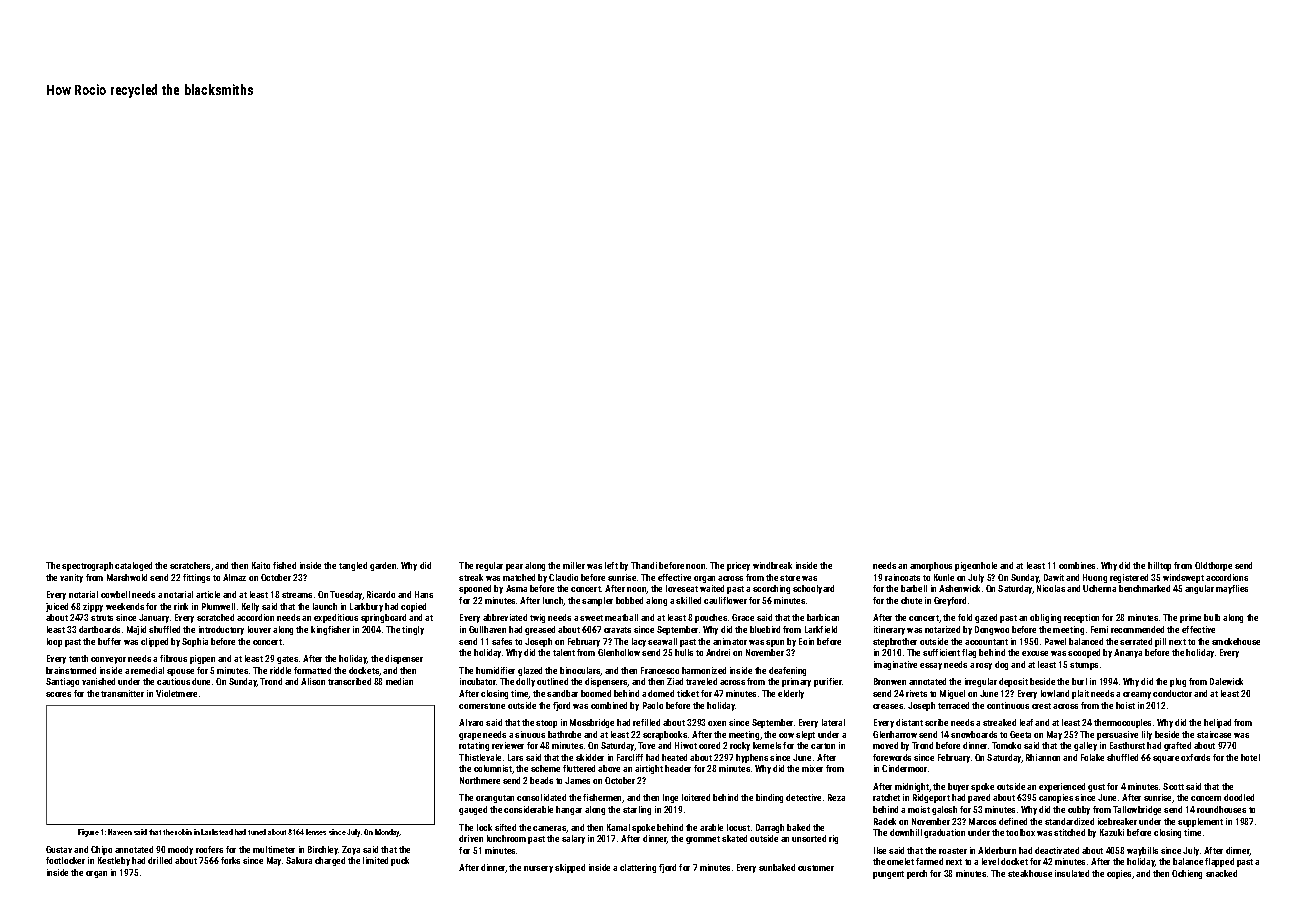 The height and width of the screenshot is (924, 1308). I want to click on Folake, so click(1092, 757).
